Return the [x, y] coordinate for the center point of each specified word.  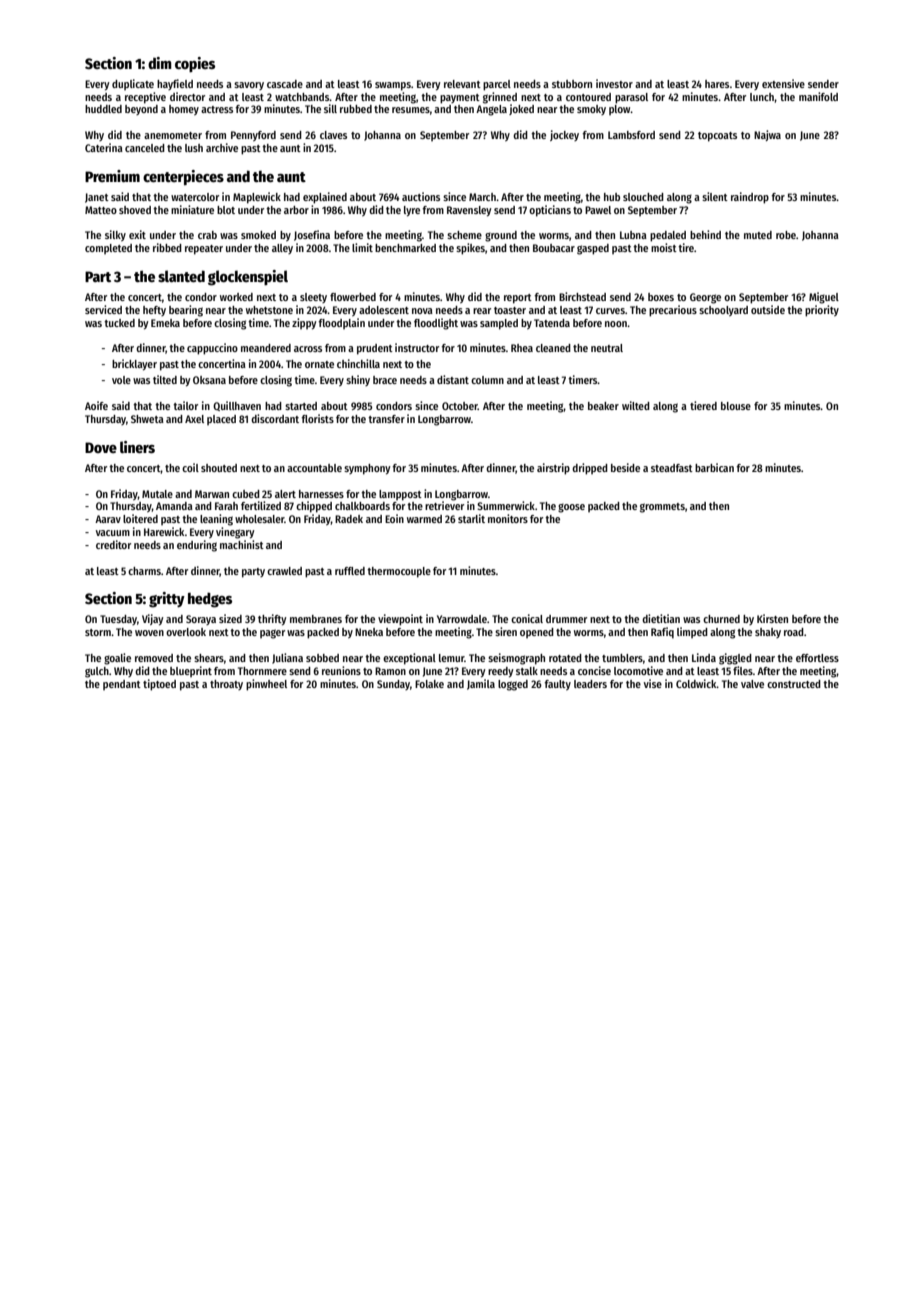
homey [184, 110]
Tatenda [552, 323]
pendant [122, 685]
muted [758, 235]
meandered [266, 348]
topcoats [717, 137]
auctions [421, 196]
